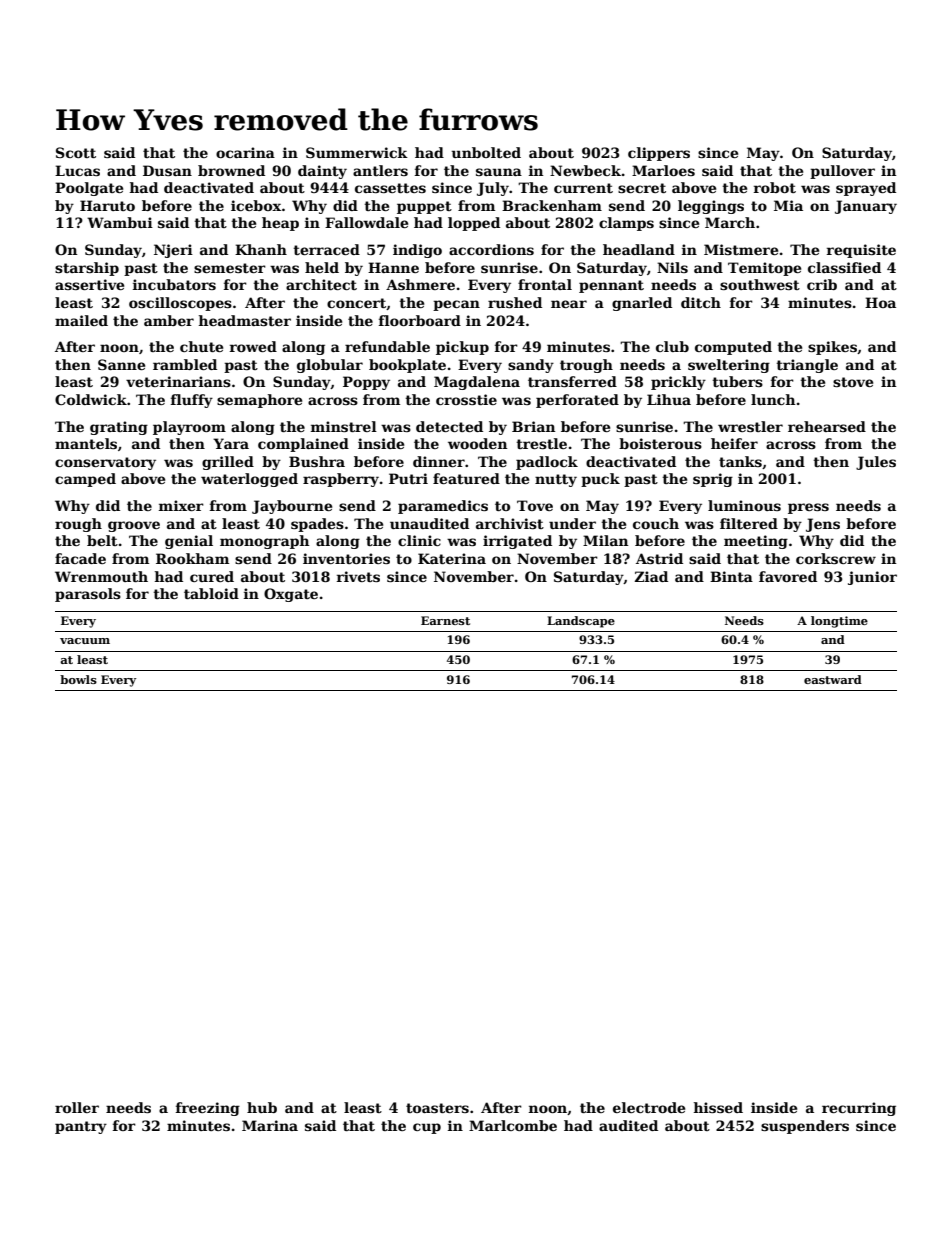  Describe the element at coordinates (417, 251) in the page. I see `indigo` at that location.
